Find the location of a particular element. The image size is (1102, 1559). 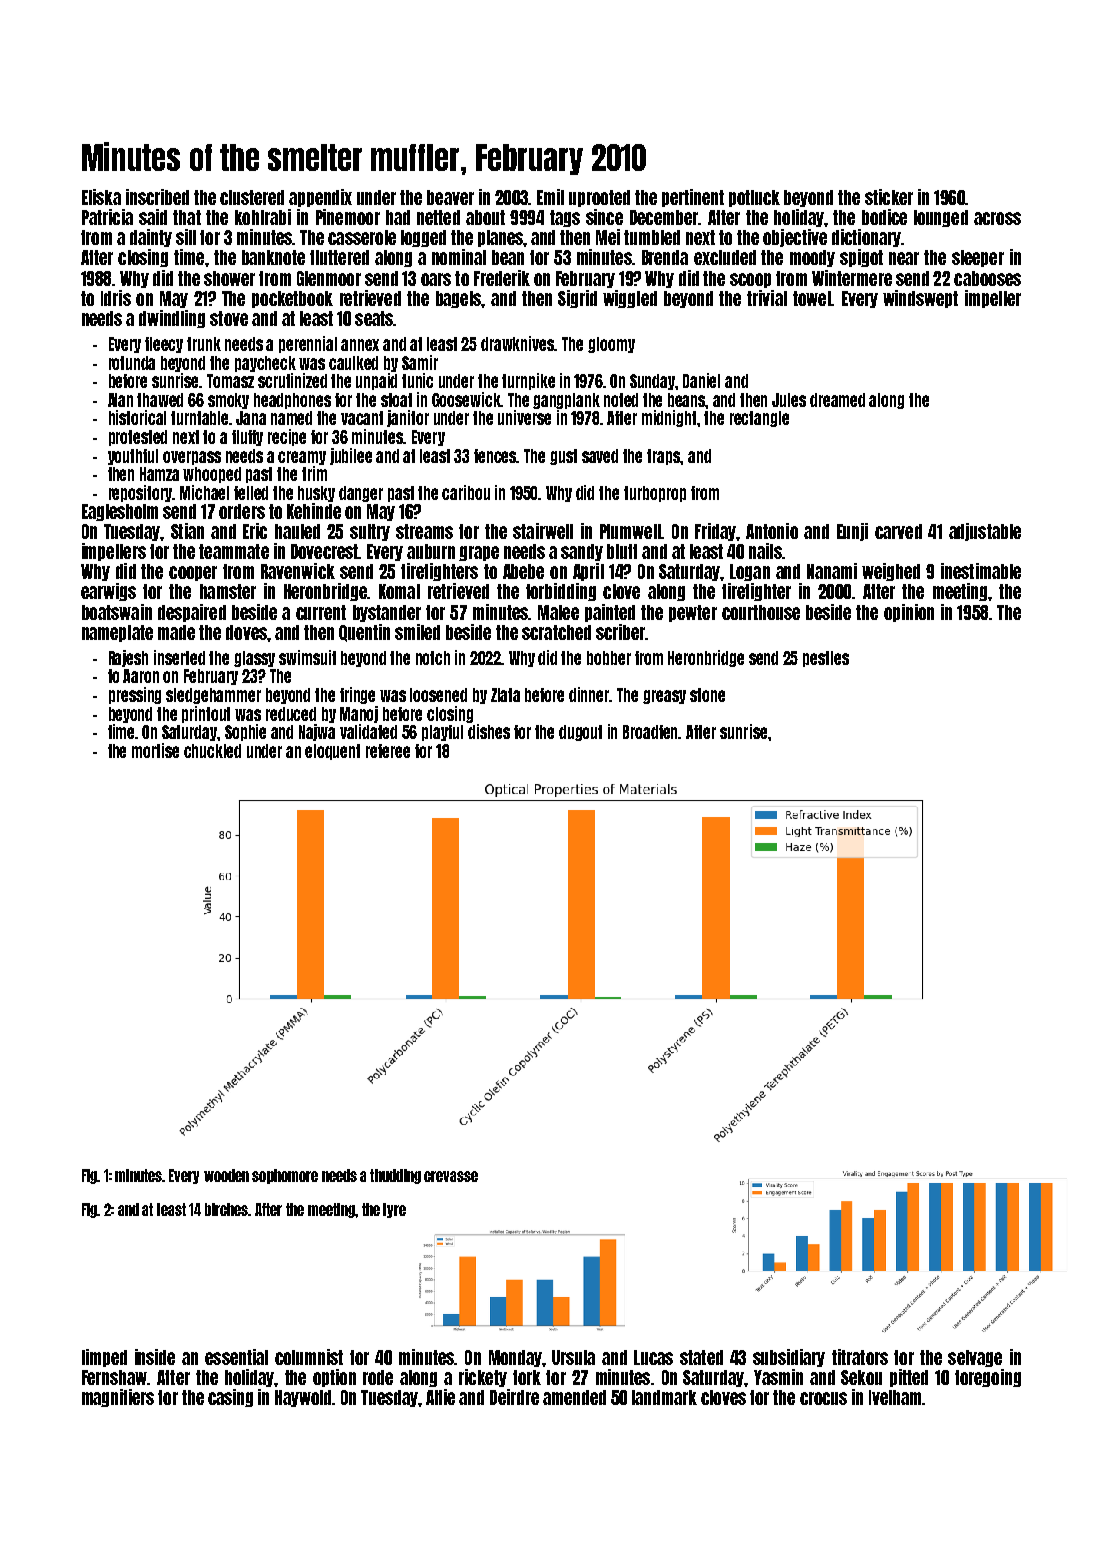

selvage is located at coordinates (975, 1358).
